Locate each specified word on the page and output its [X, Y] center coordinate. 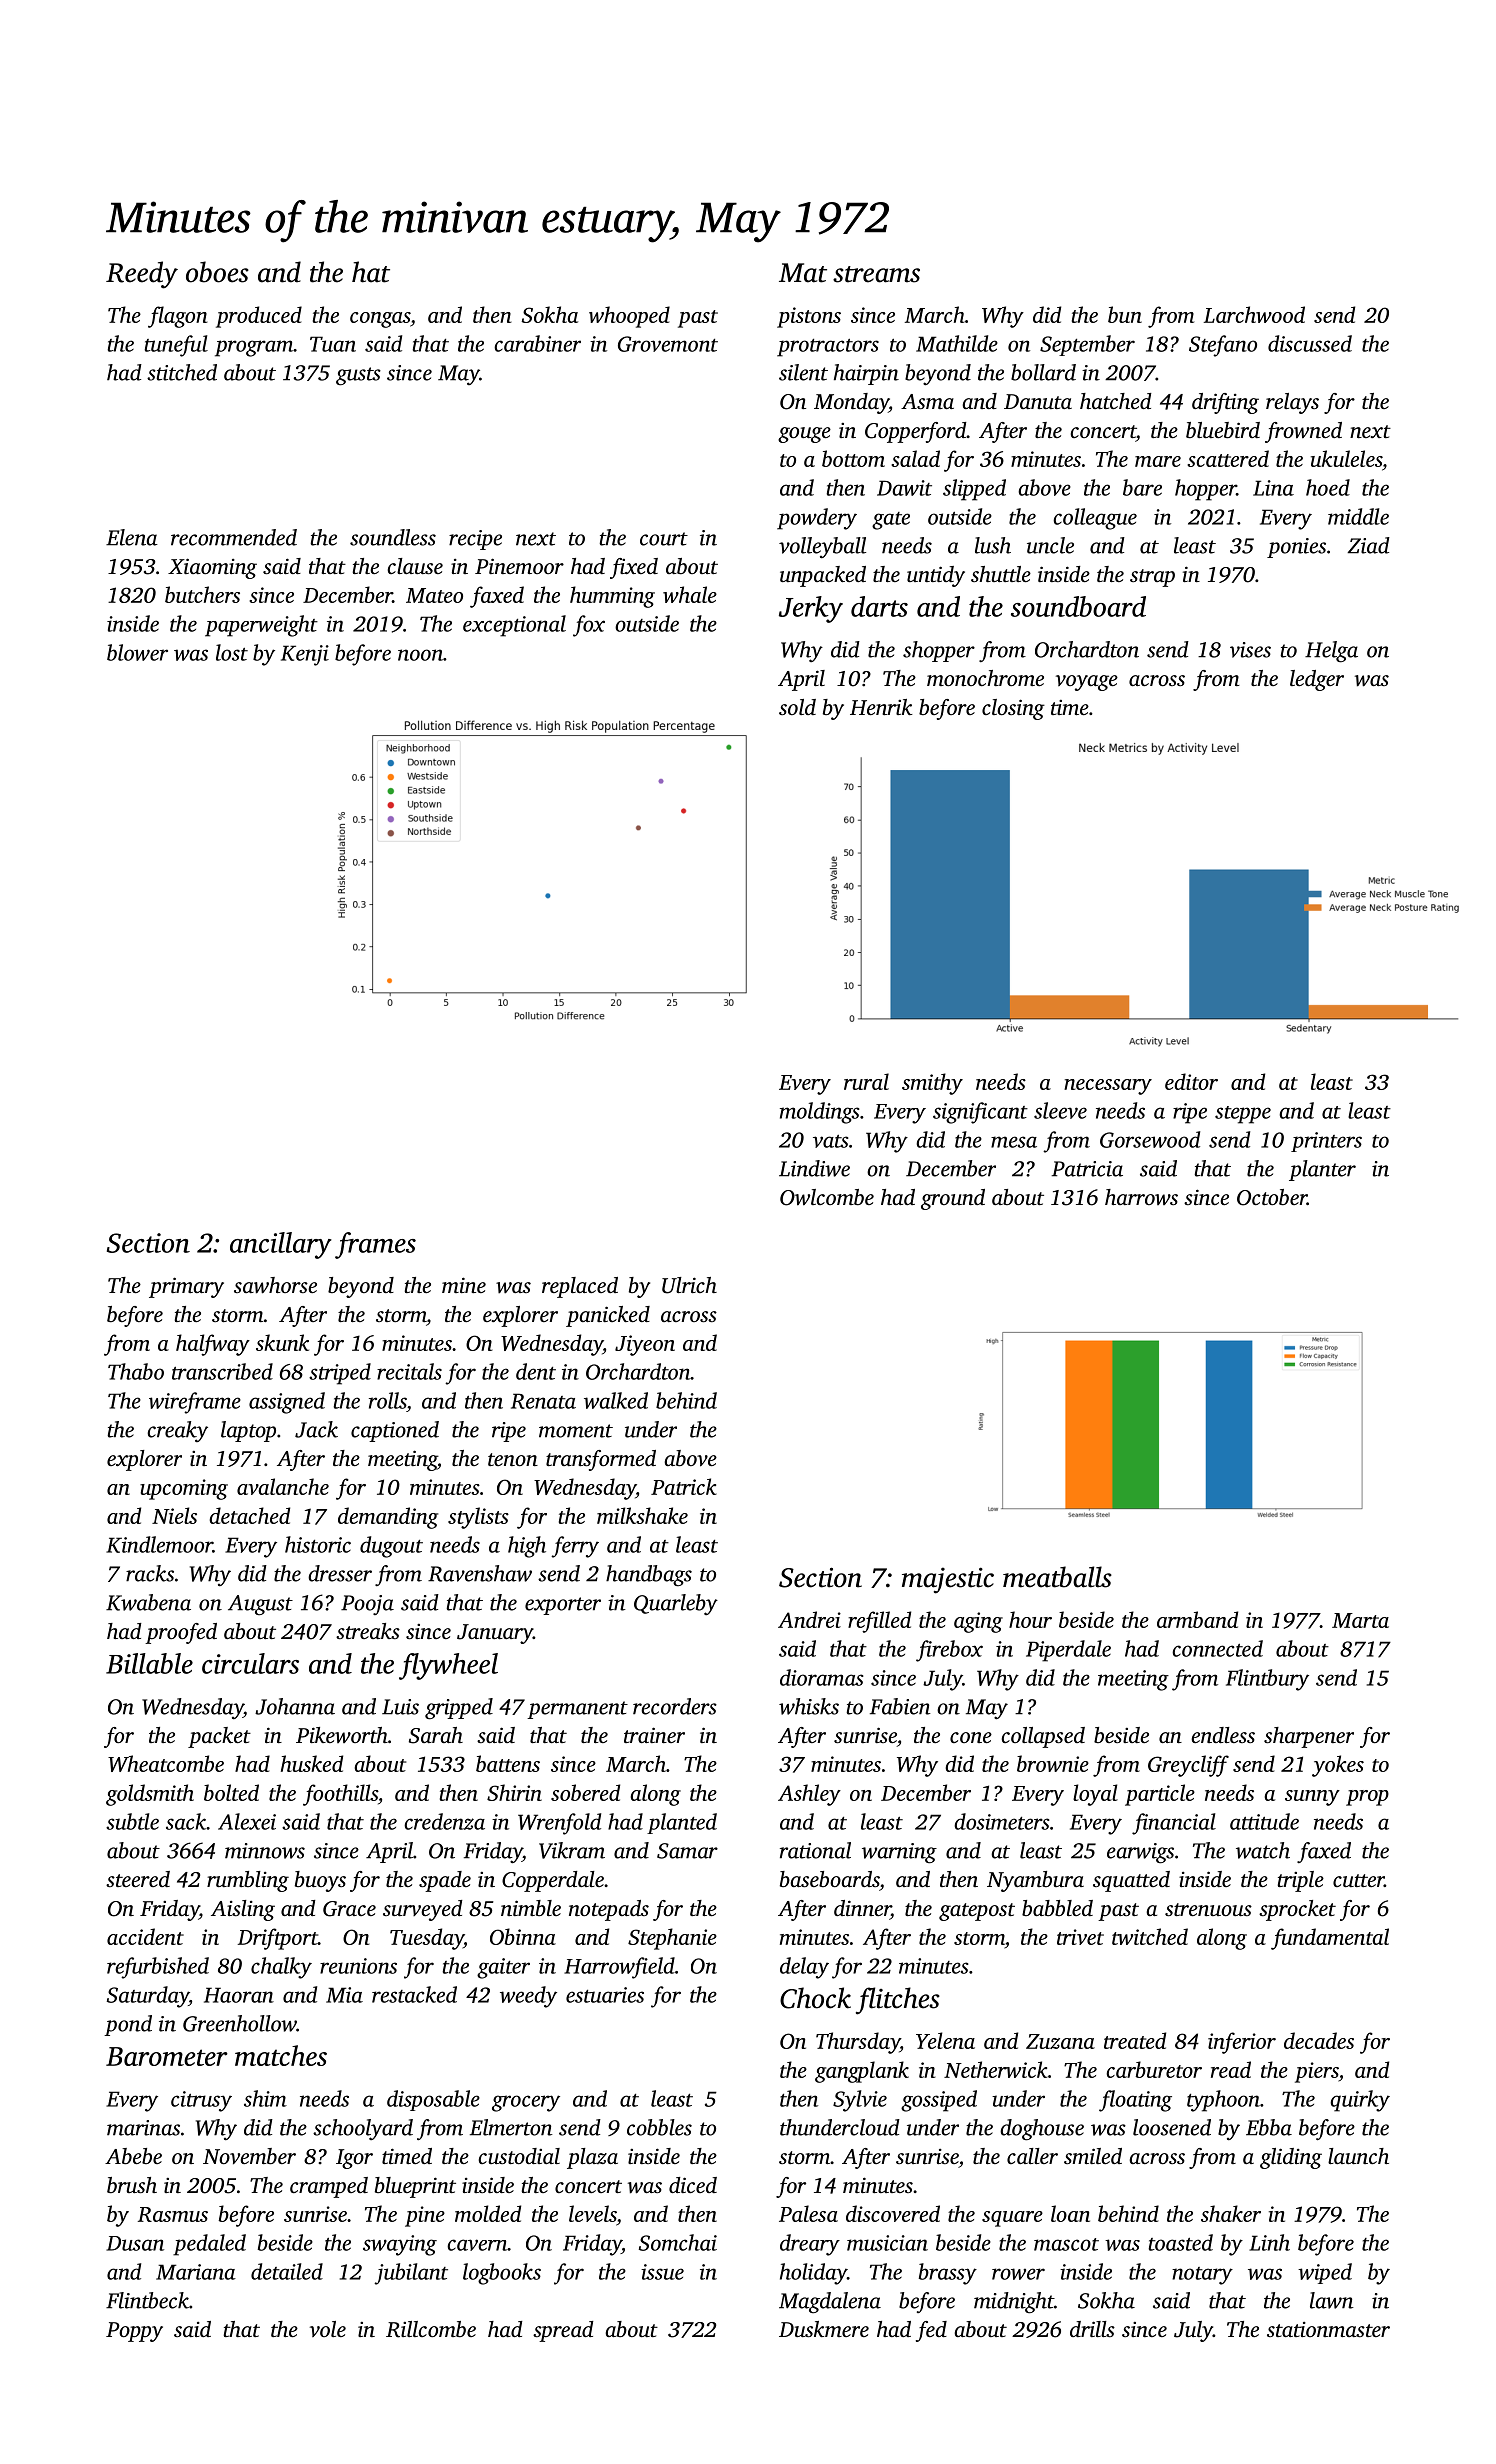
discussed [1310, 343]
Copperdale [553, 1881]
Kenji [305, 655]
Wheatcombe [166, 1763]
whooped [629, 317]
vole [328, 2329]
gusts [358, 376]
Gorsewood [1150, 1139]
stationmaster [1328, 2329]
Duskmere [824, 2329]
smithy [932, 1084]
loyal [1095, 1795]
